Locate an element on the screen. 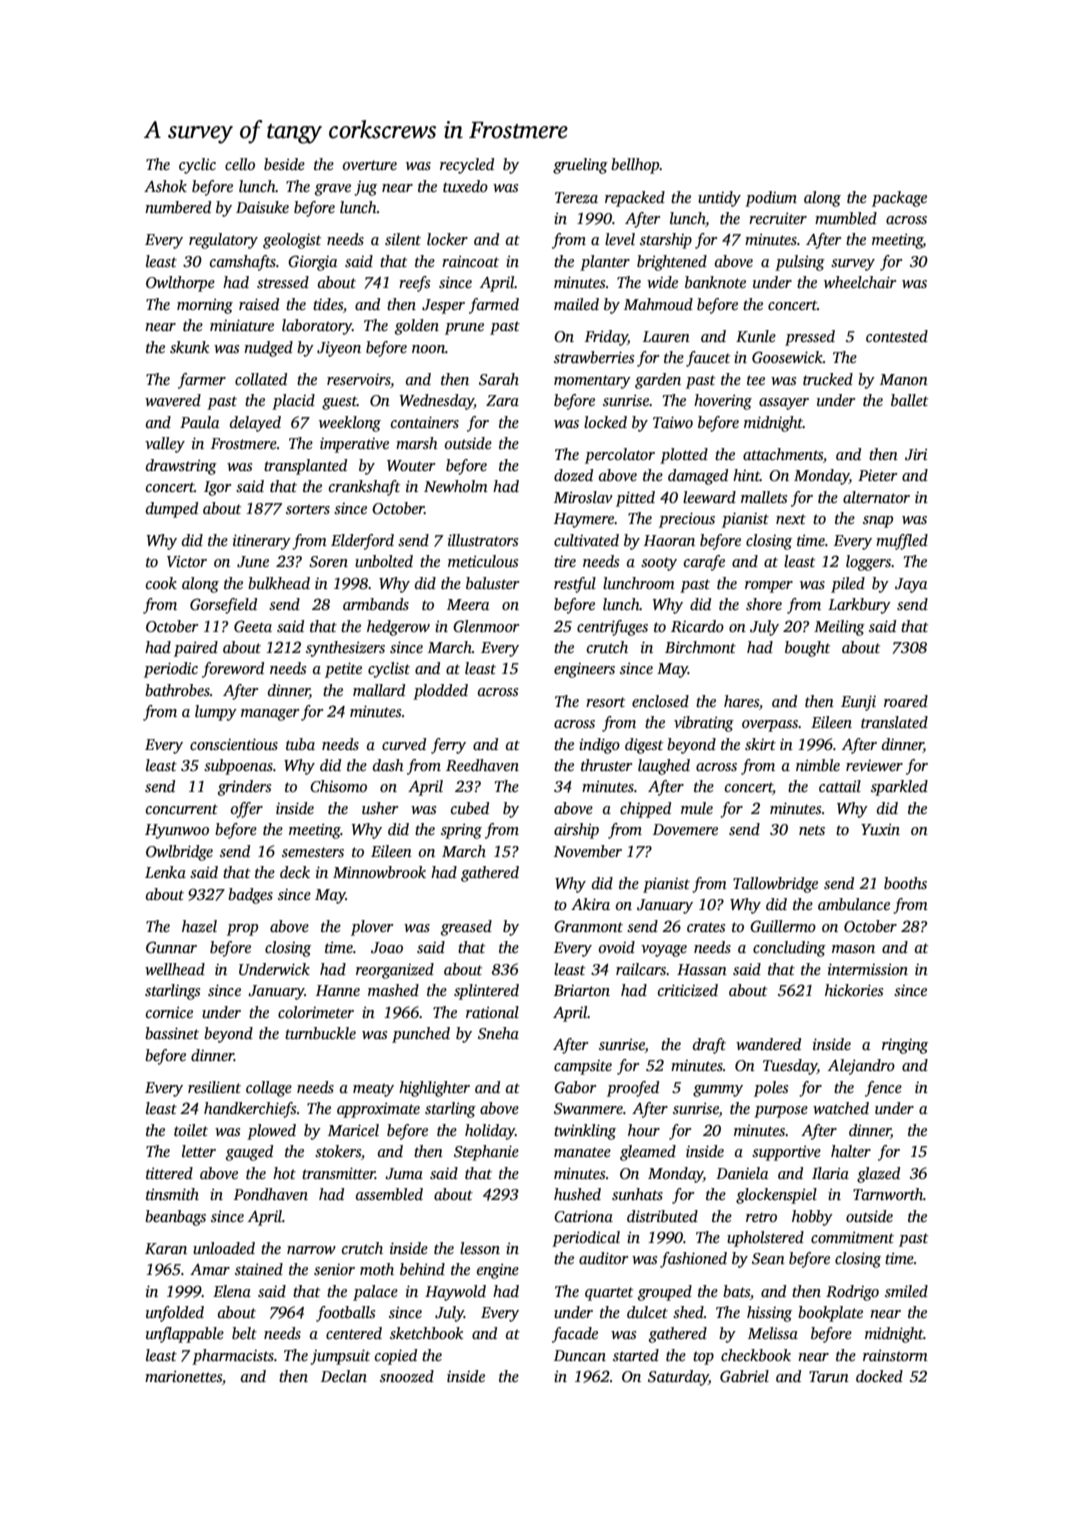 This screenshot has height=1524, width=1073. Duncan is located at coordinates (580, 1355).
